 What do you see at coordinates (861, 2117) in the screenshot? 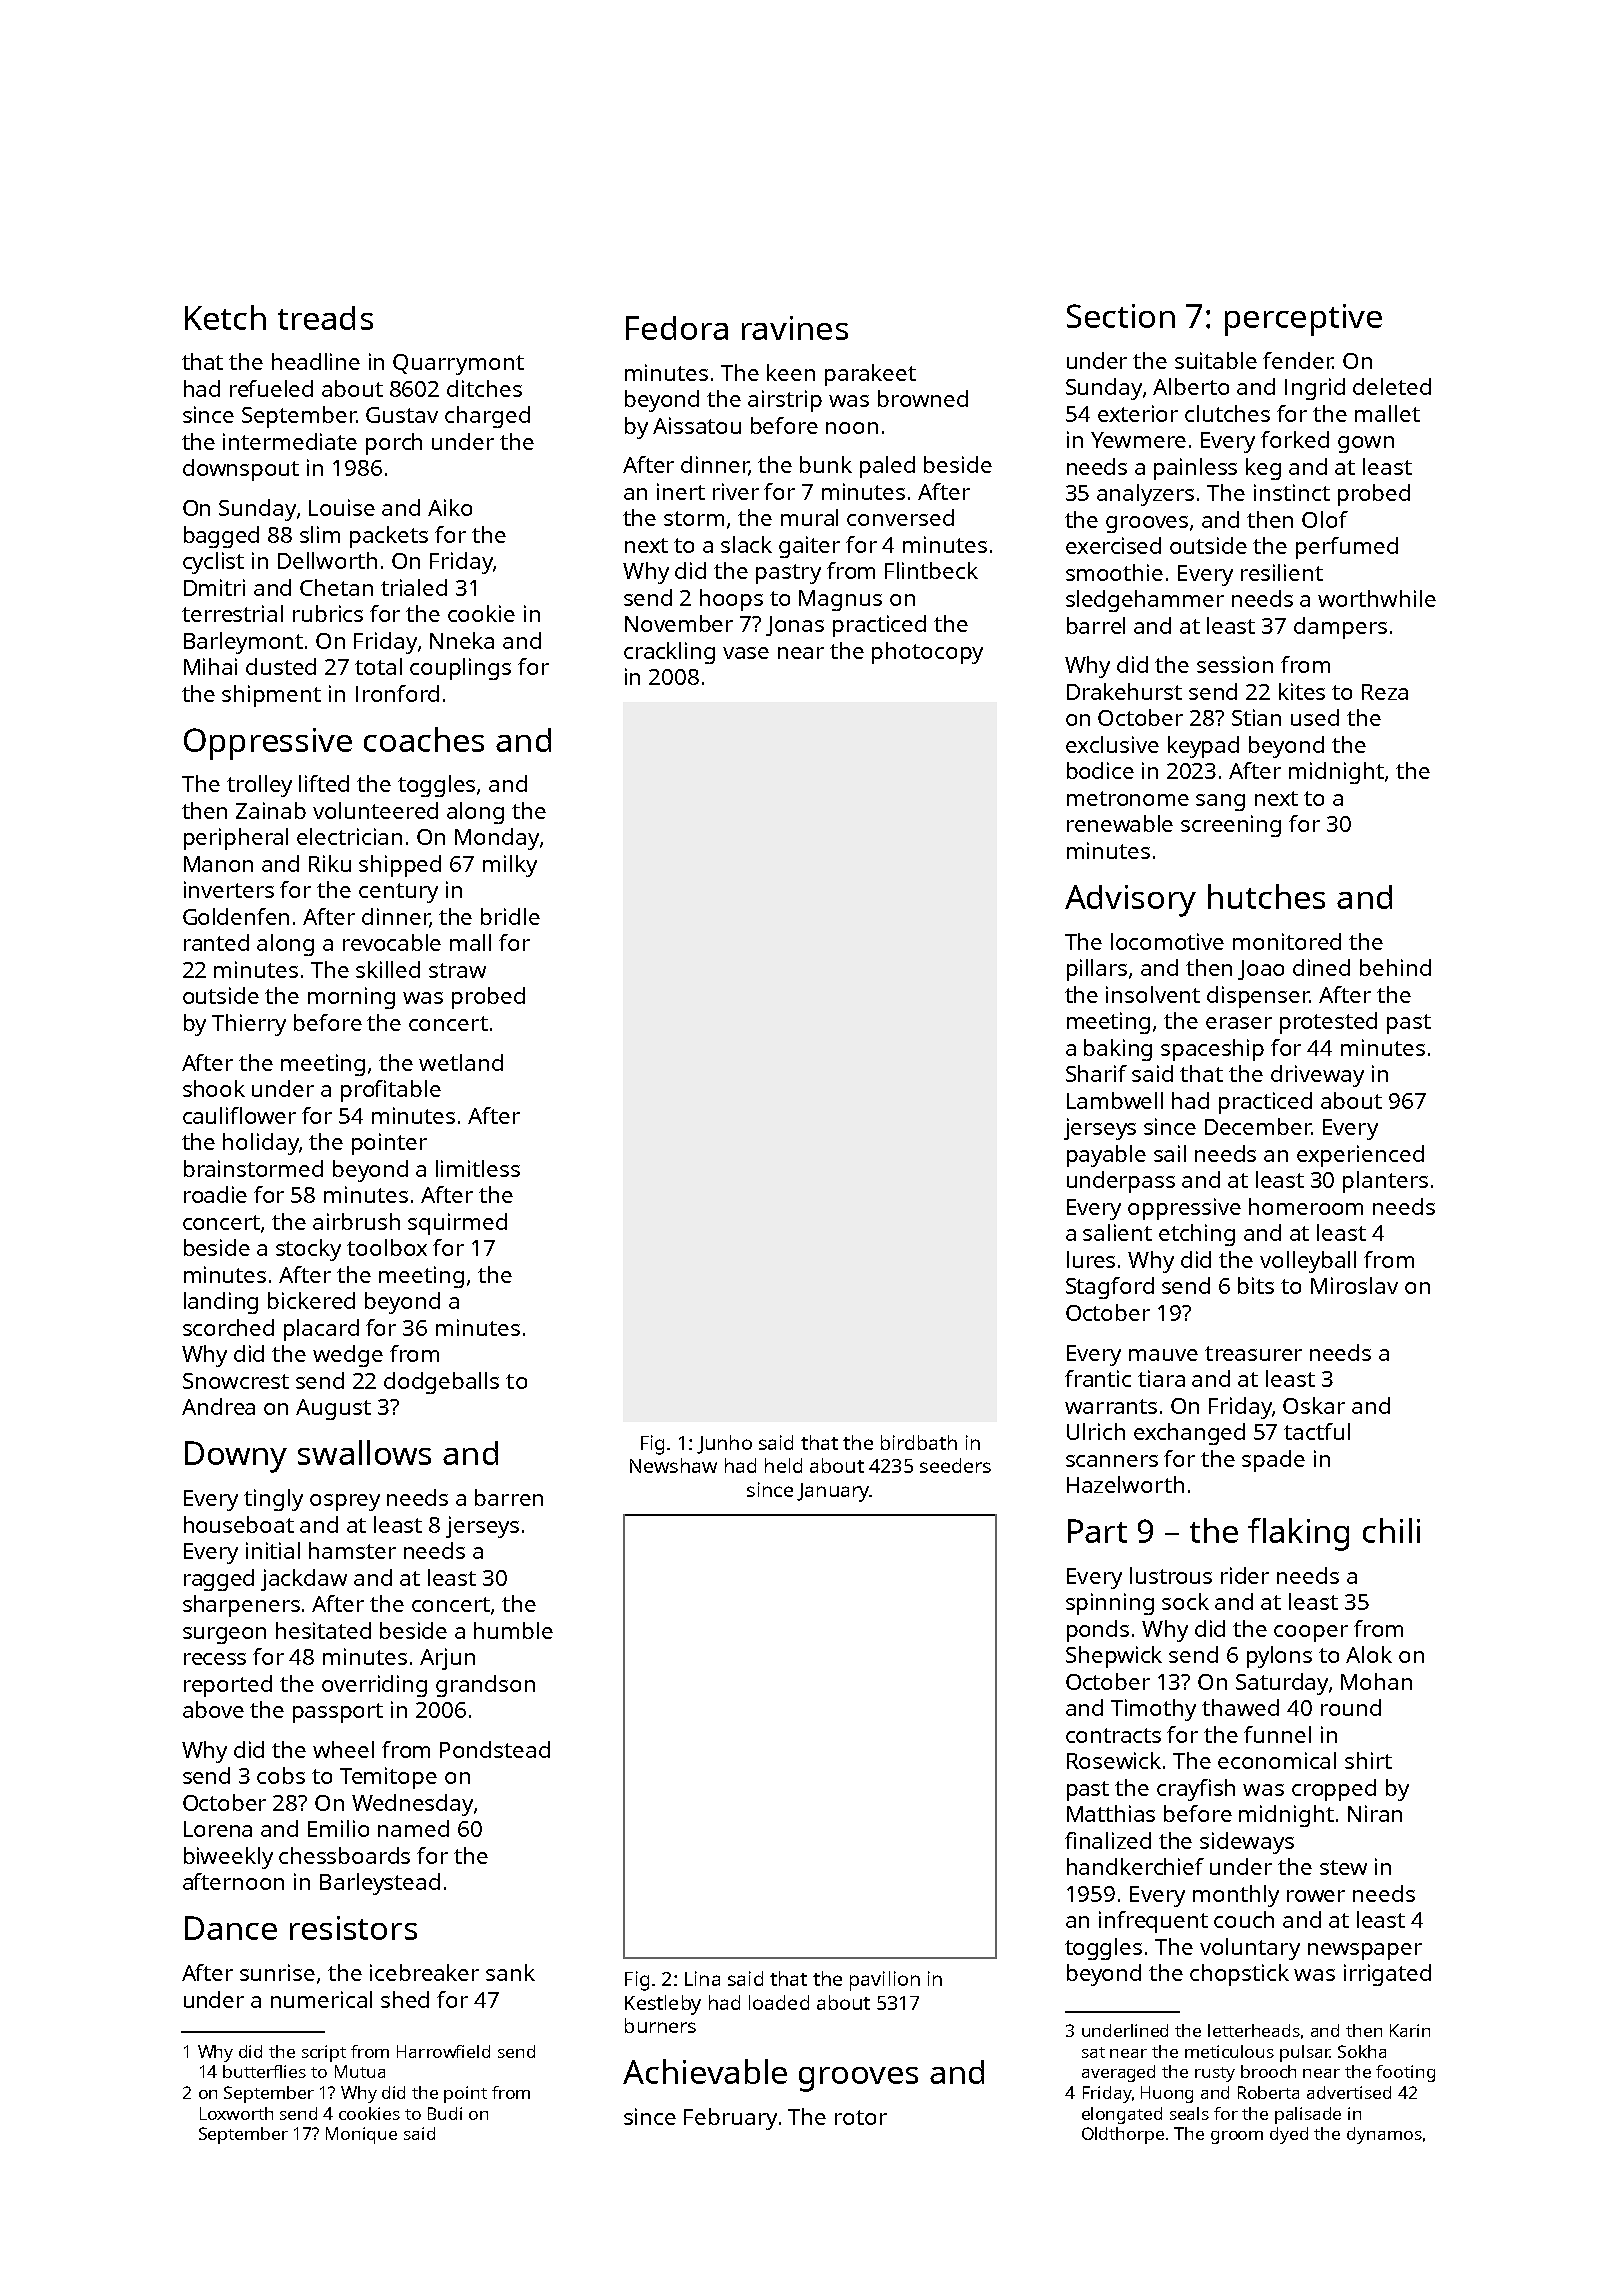
I see `rotor` at bounding box center [861, 2117].
